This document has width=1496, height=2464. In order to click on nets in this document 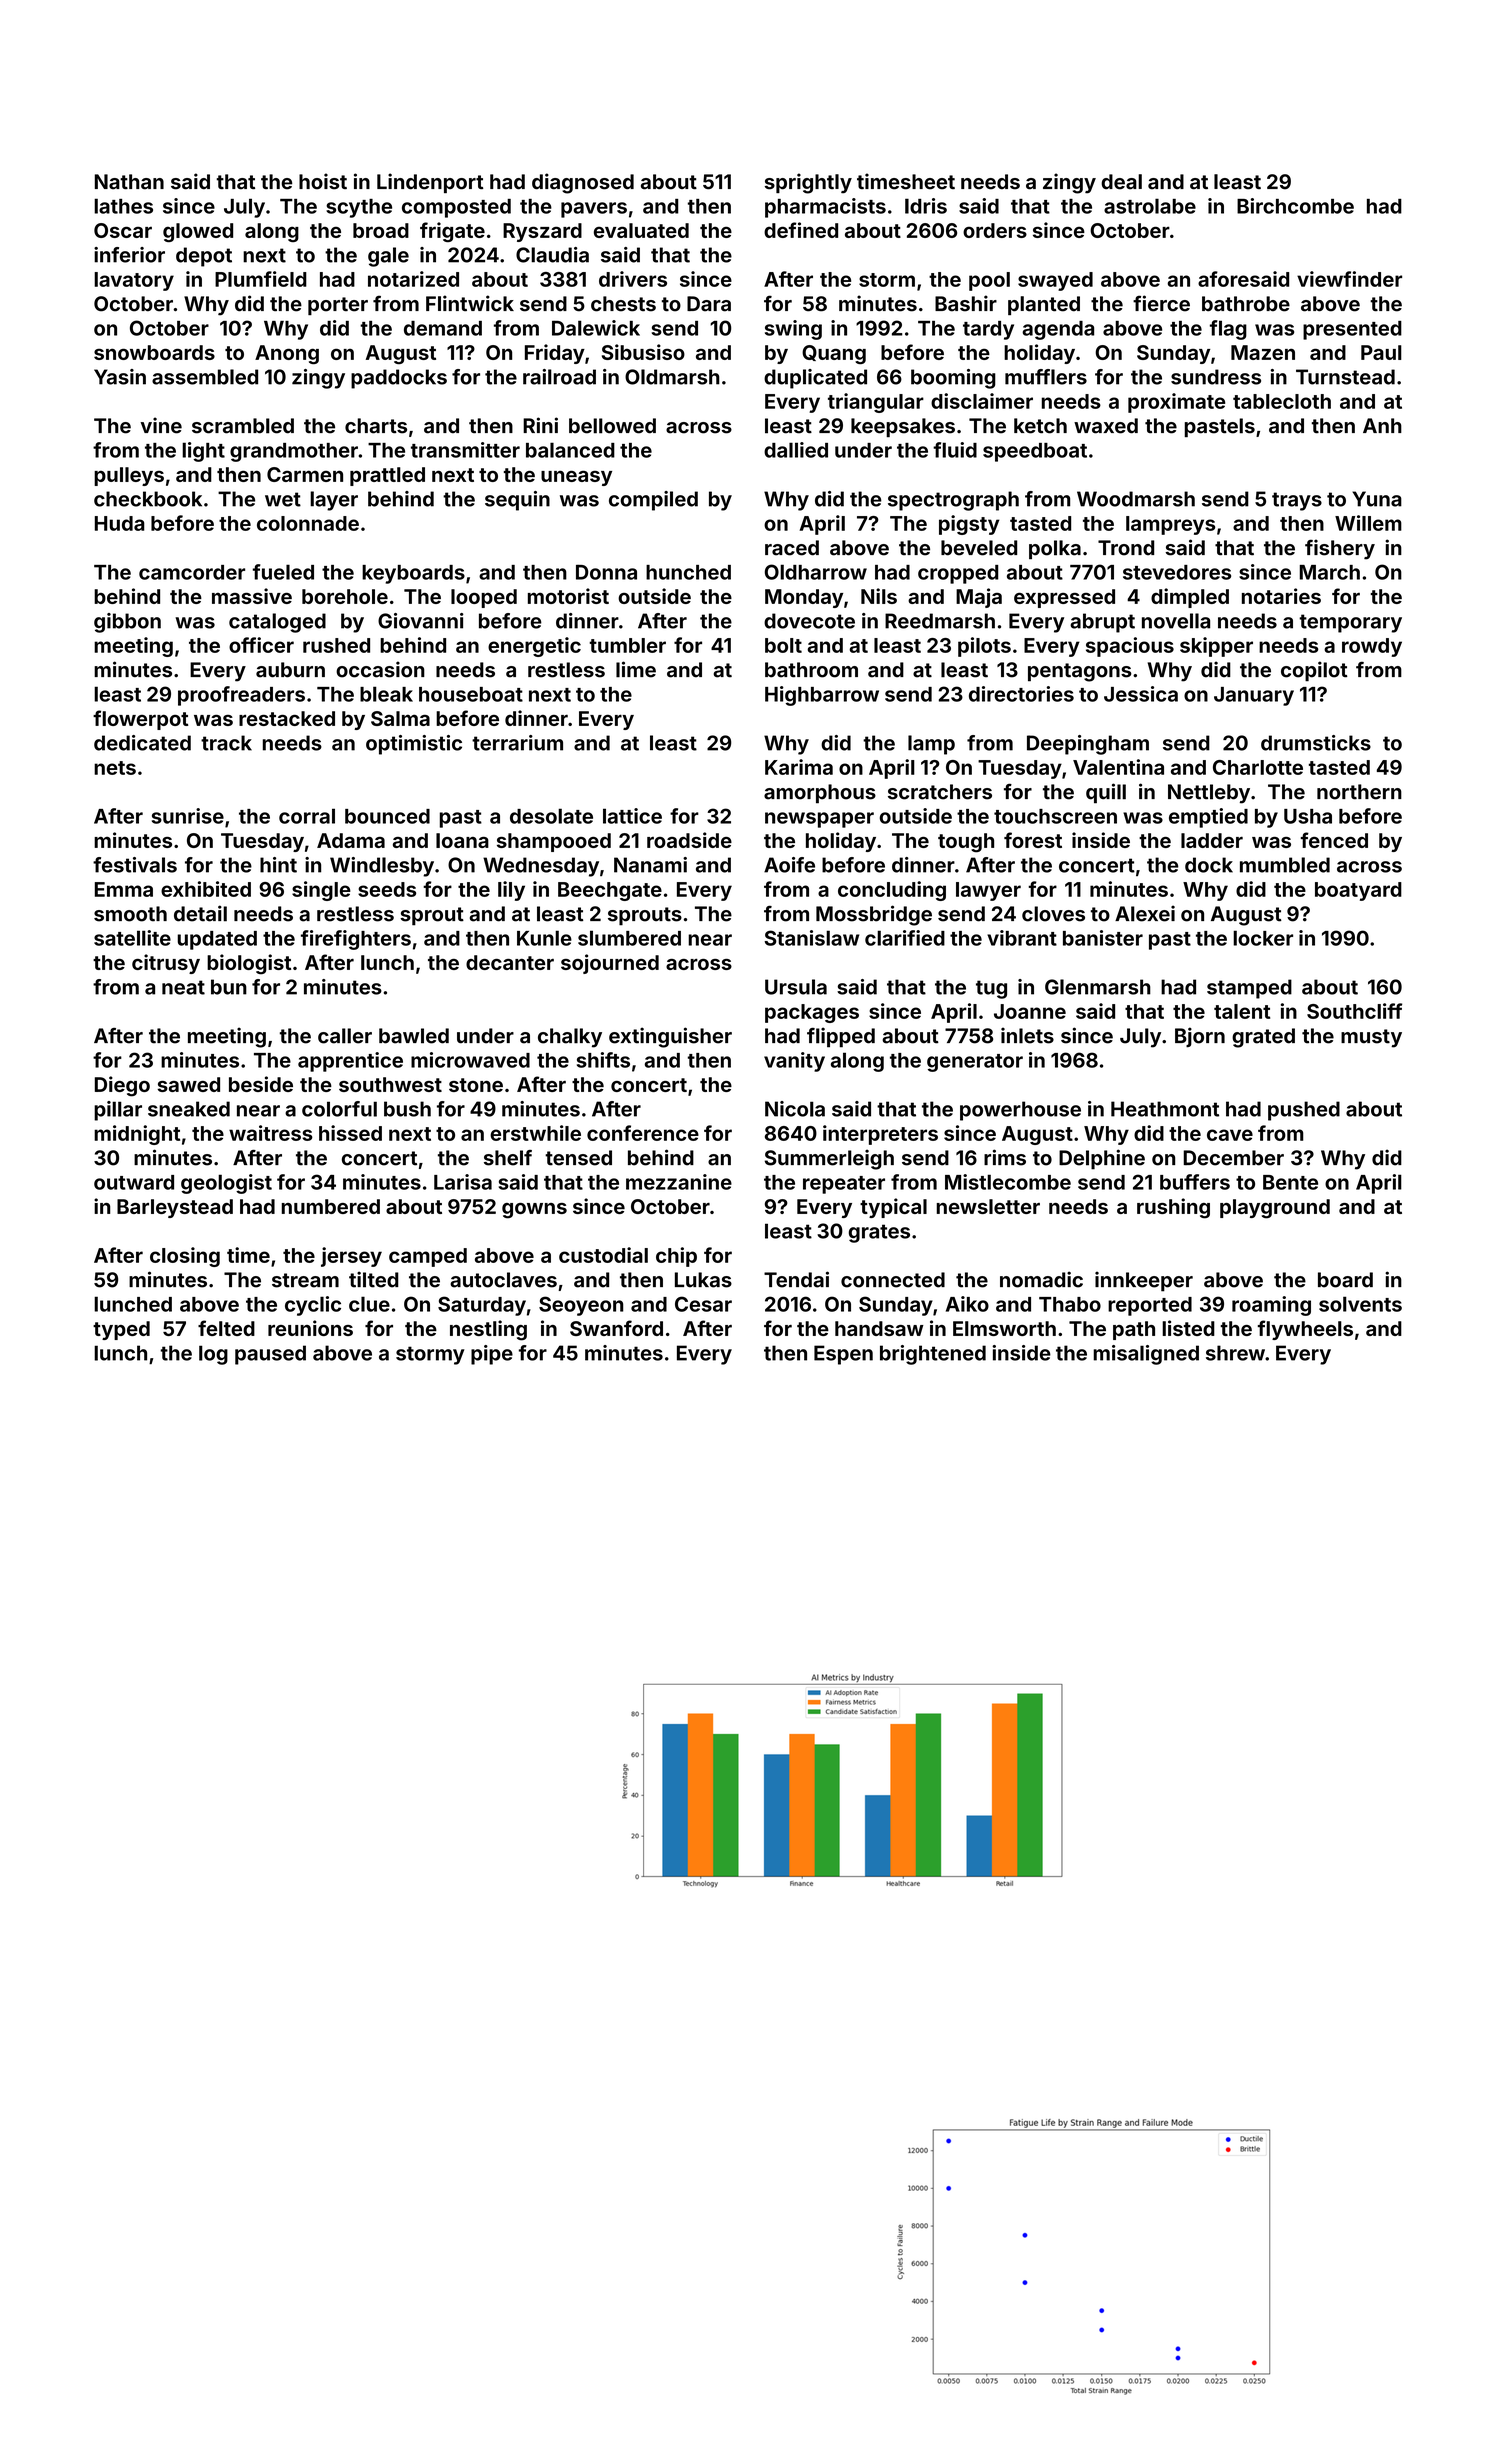, I will do `click(115, 768)`.
